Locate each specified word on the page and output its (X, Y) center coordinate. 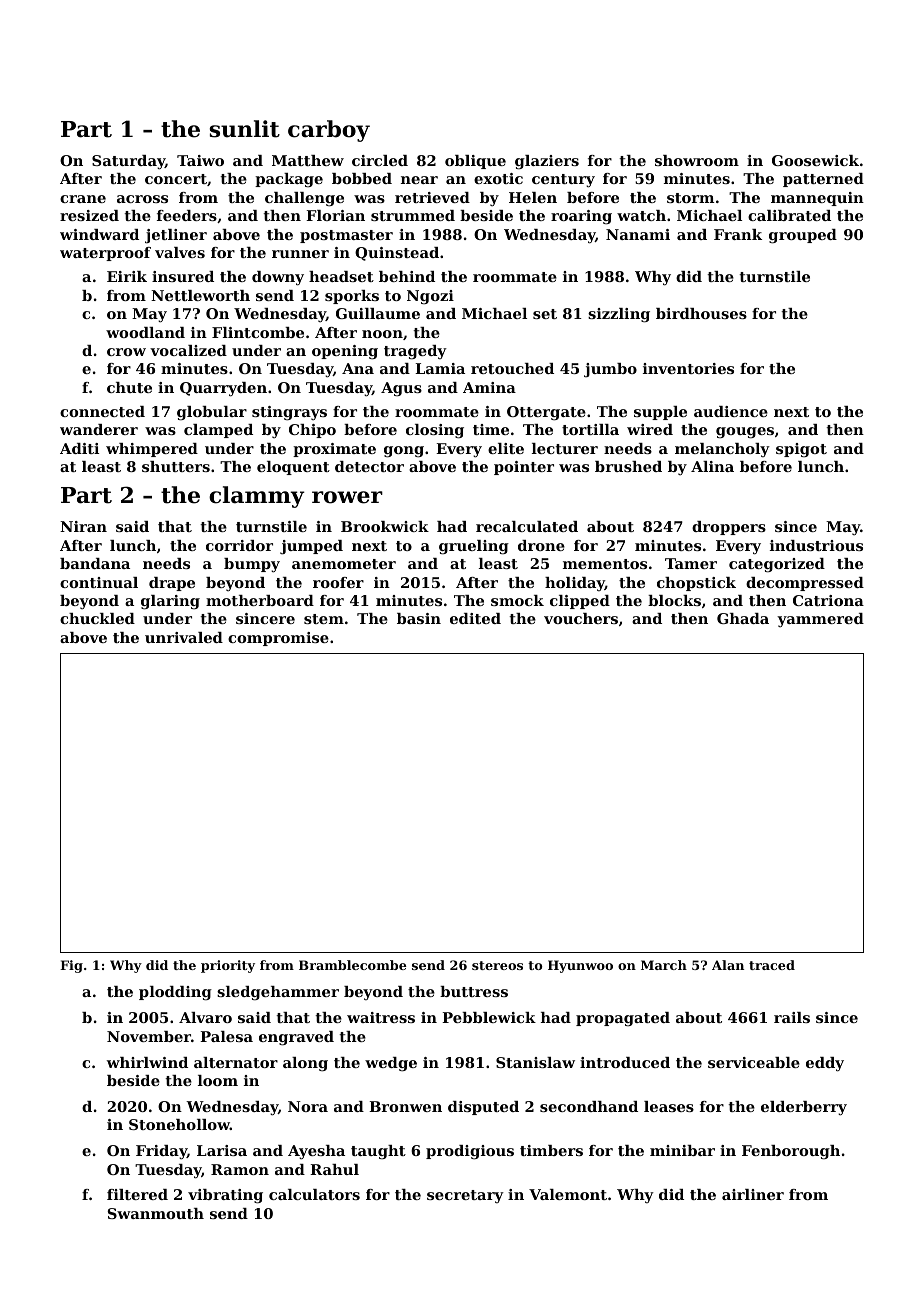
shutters (176, 466)
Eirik (127, 276)
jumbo (610, 370)
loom (218, 1080)
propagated (623, 1019)
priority (228, 966)
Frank (738, 234)
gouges (745, 432)
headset (341, 276)
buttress (474, 991)
